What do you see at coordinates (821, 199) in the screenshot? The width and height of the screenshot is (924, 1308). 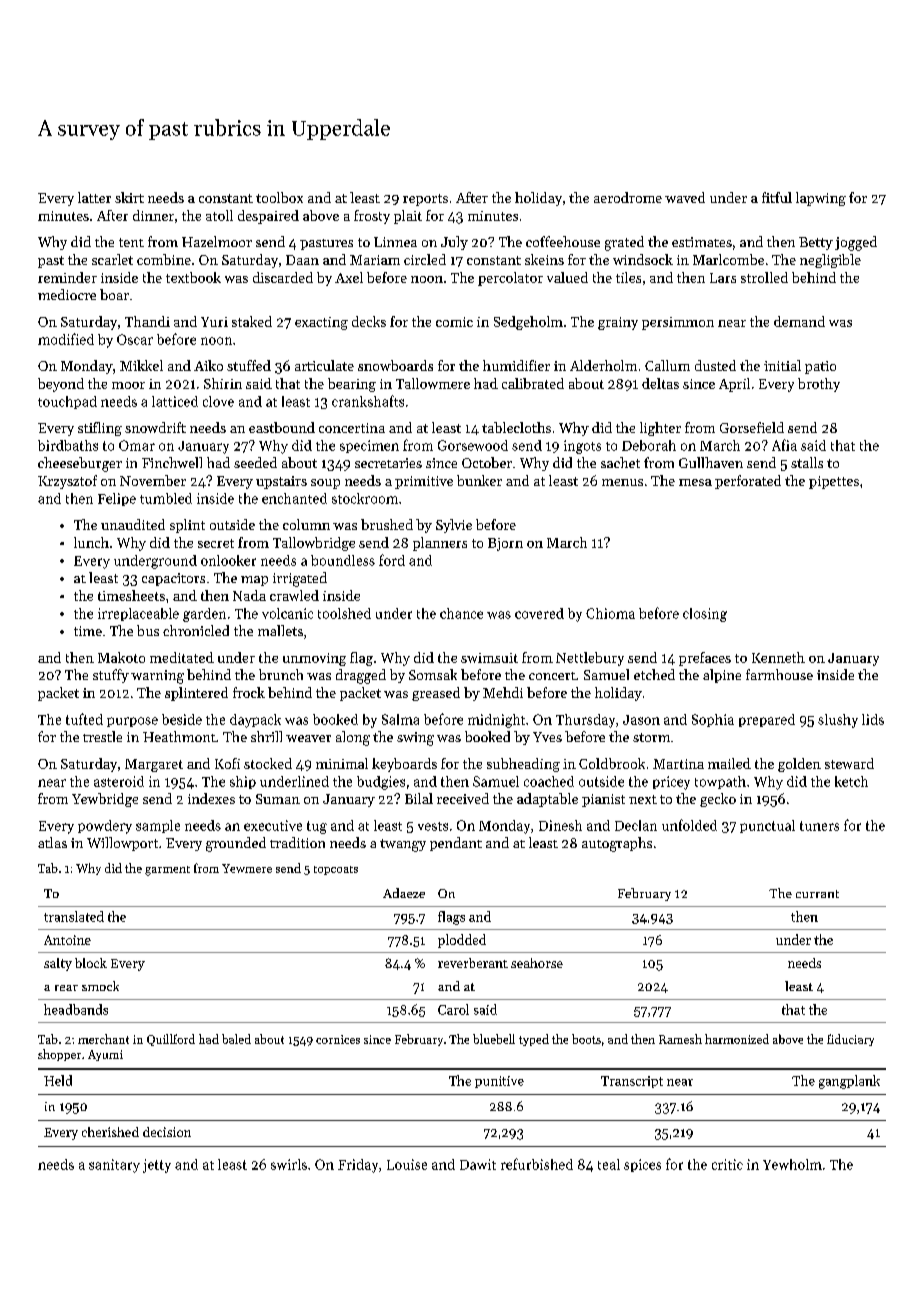 I see `lapwing` at bounding box center [821, 199].
